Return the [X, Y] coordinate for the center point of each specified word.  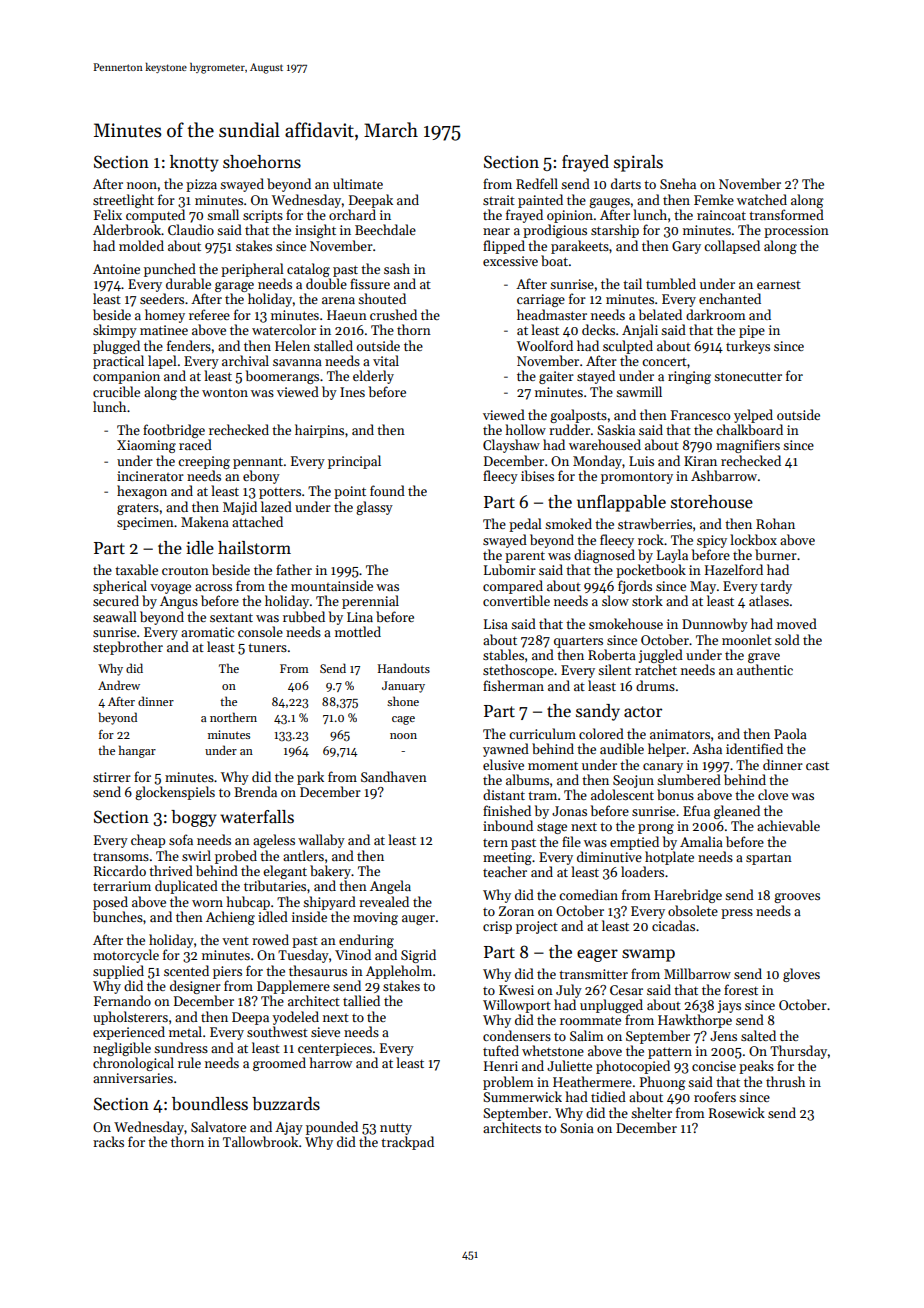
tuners [267, 647]
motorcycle [126, 956]
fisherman [513, 685]
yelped [753, 416]
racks [108, 1141]
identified [754, 748]
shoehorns [262, 162]
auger [418, 920]
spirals [638, 163]
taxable [136, 569]
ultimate [358, 183]
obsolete [693, 910]
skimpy [115, 331]
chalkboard [749, 429]
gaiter [556, 377]
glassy [374, 508]
